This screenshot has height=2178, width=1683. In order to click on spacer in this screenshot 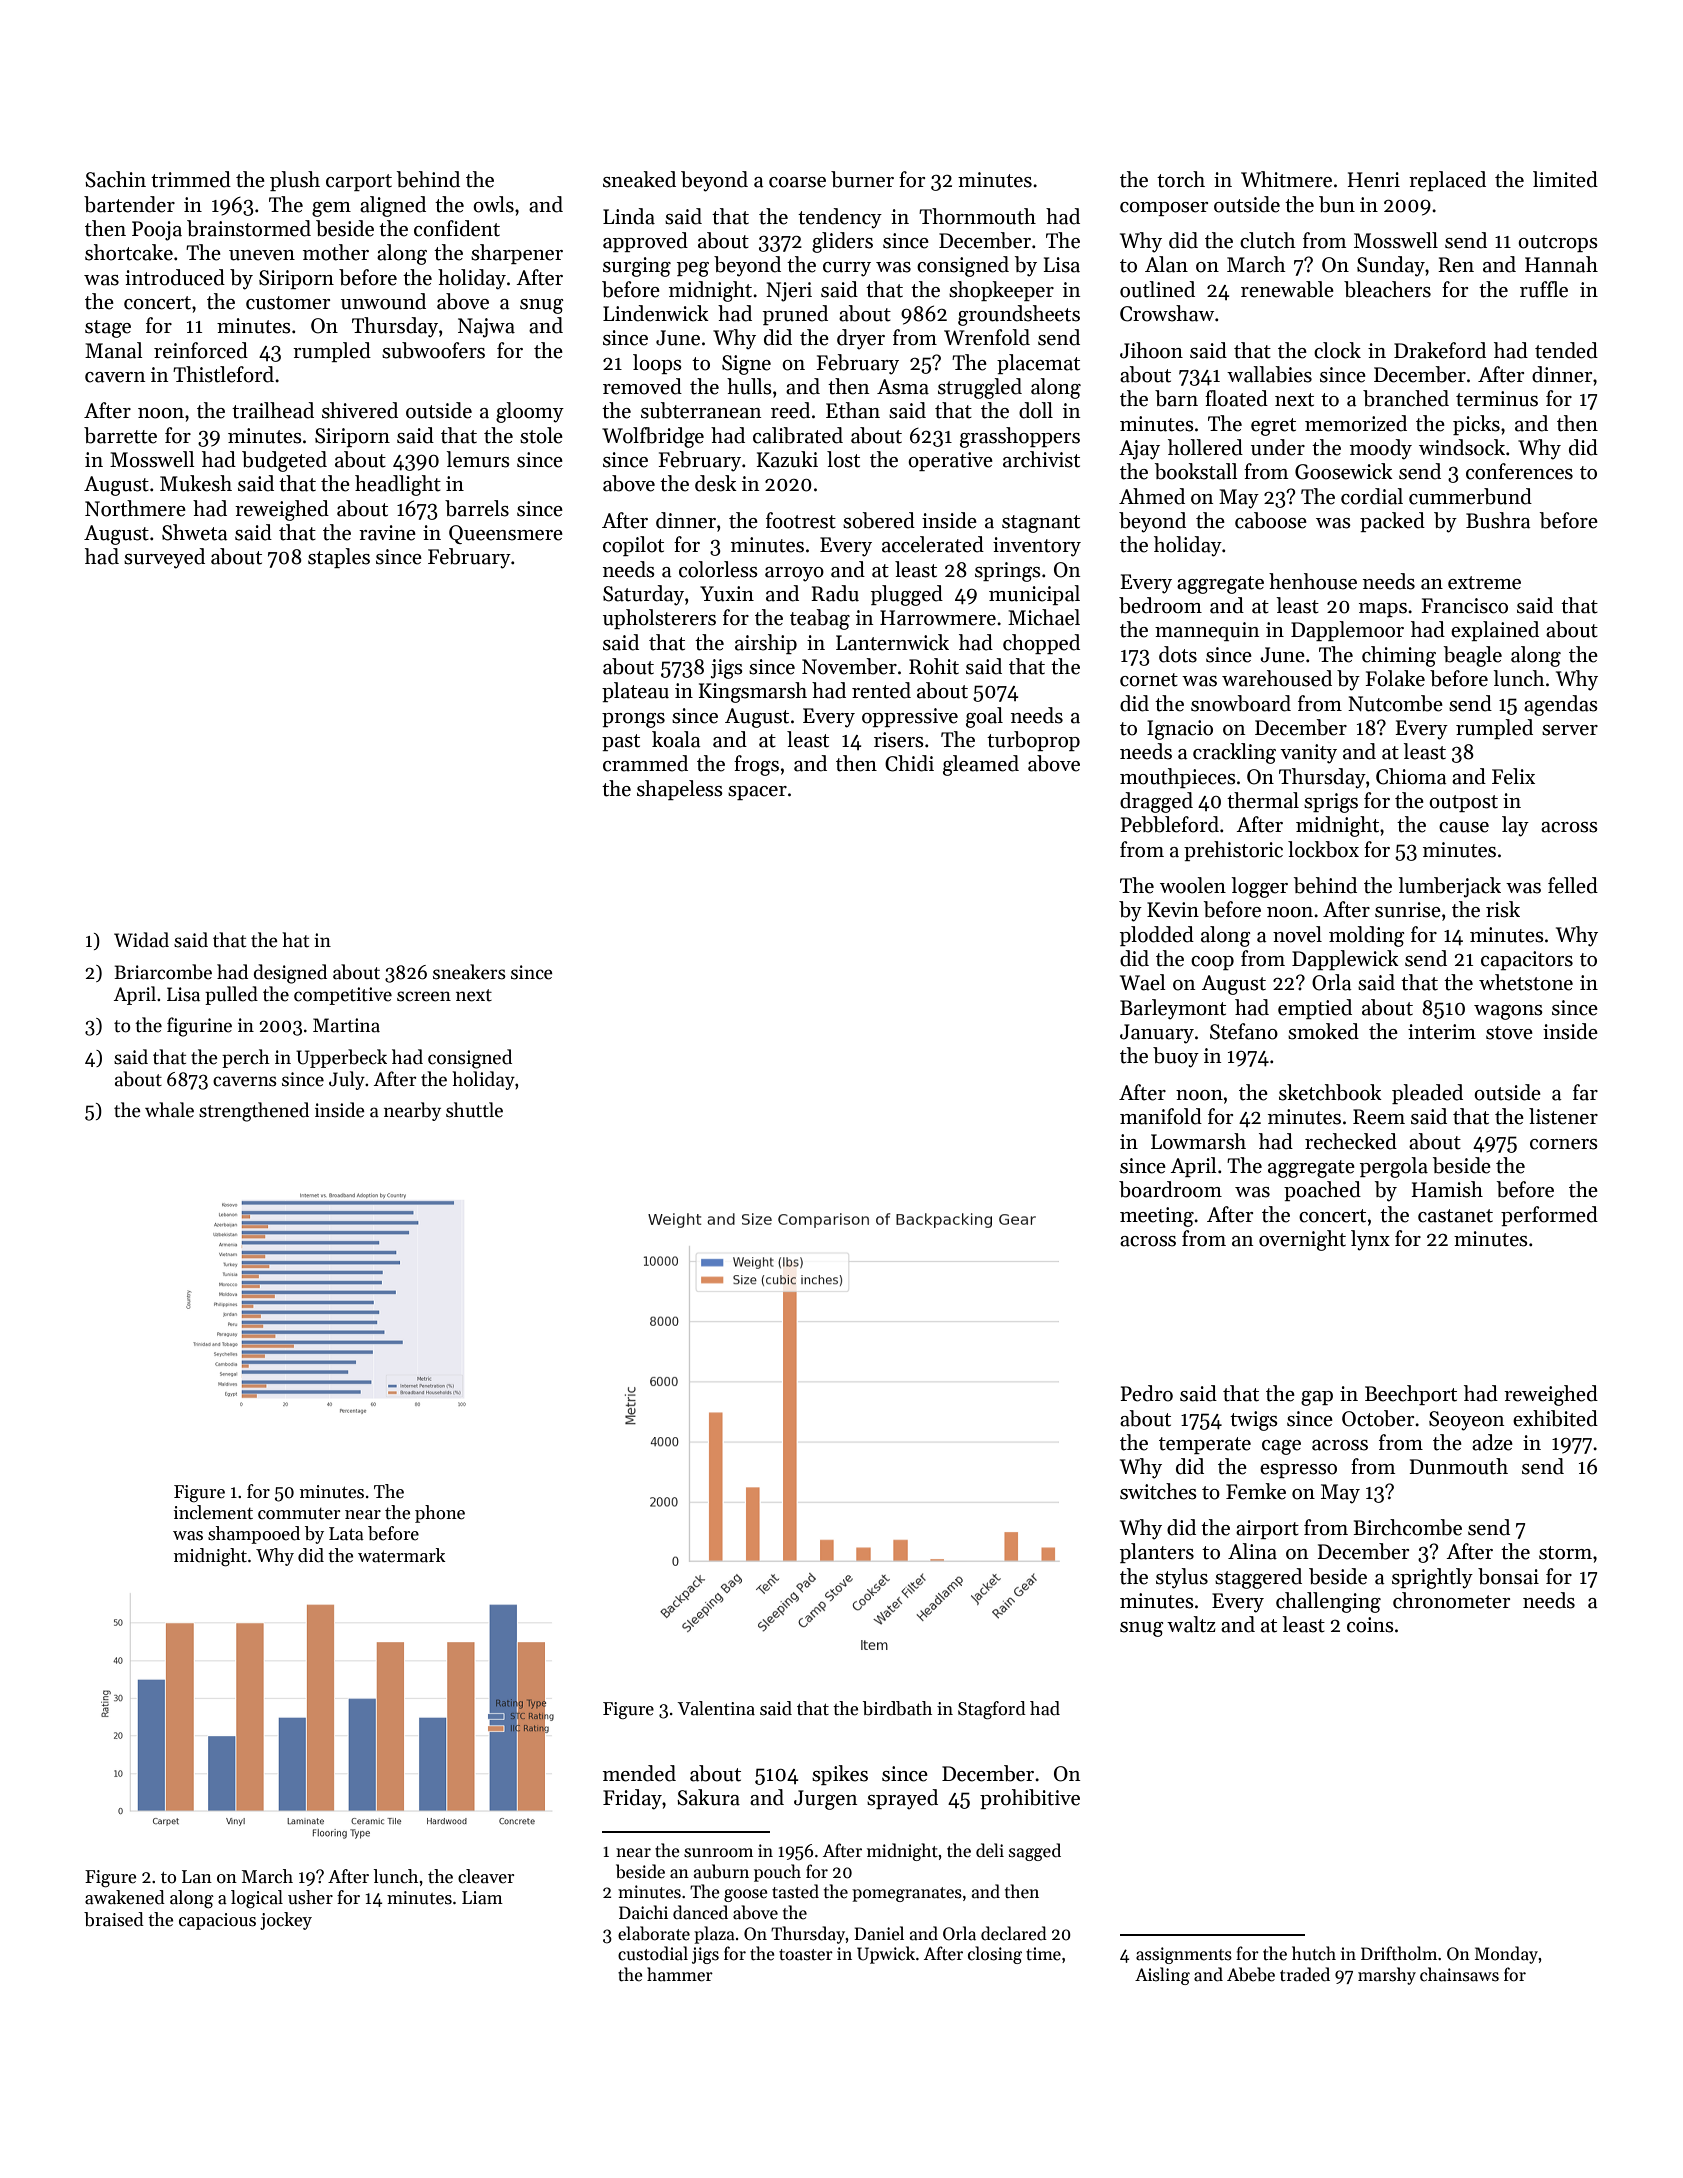, I will do `click(757, 793)`.
